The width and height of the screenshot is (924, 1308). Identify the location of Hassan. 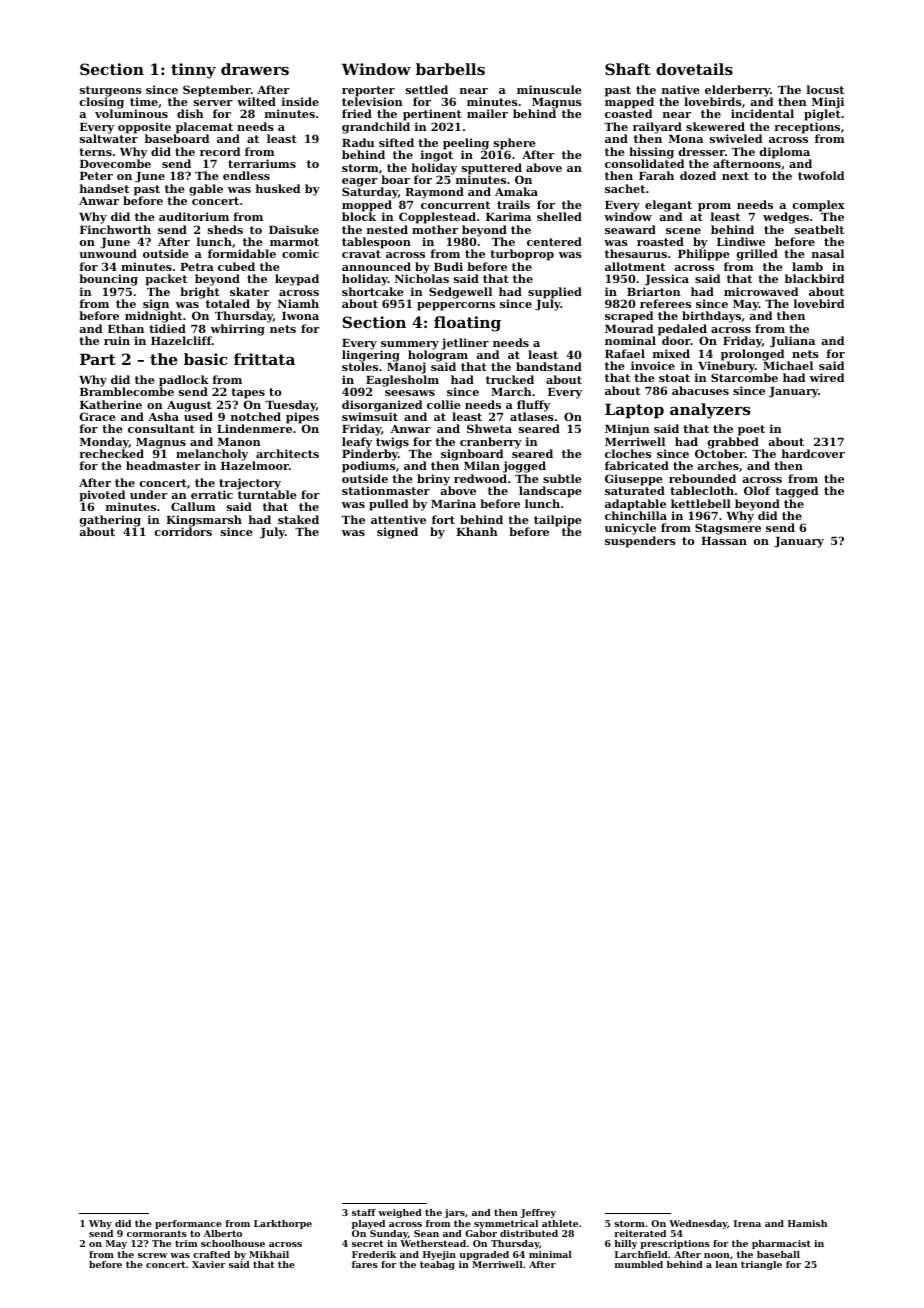
(724, 541).
